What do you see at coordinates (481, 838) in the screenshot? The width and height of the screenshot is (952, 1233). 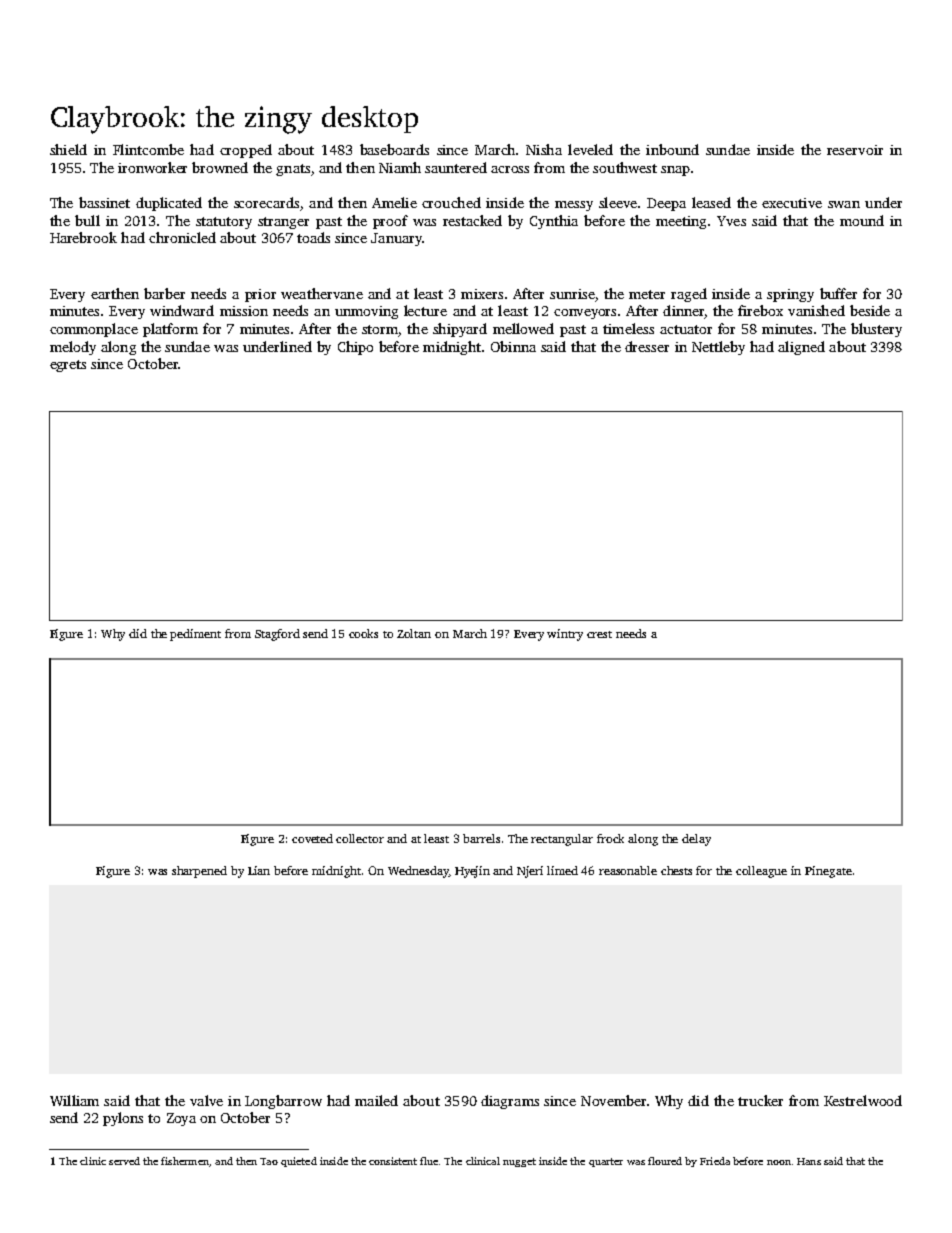 I see `barrels` at bounding box center [481, 838].
